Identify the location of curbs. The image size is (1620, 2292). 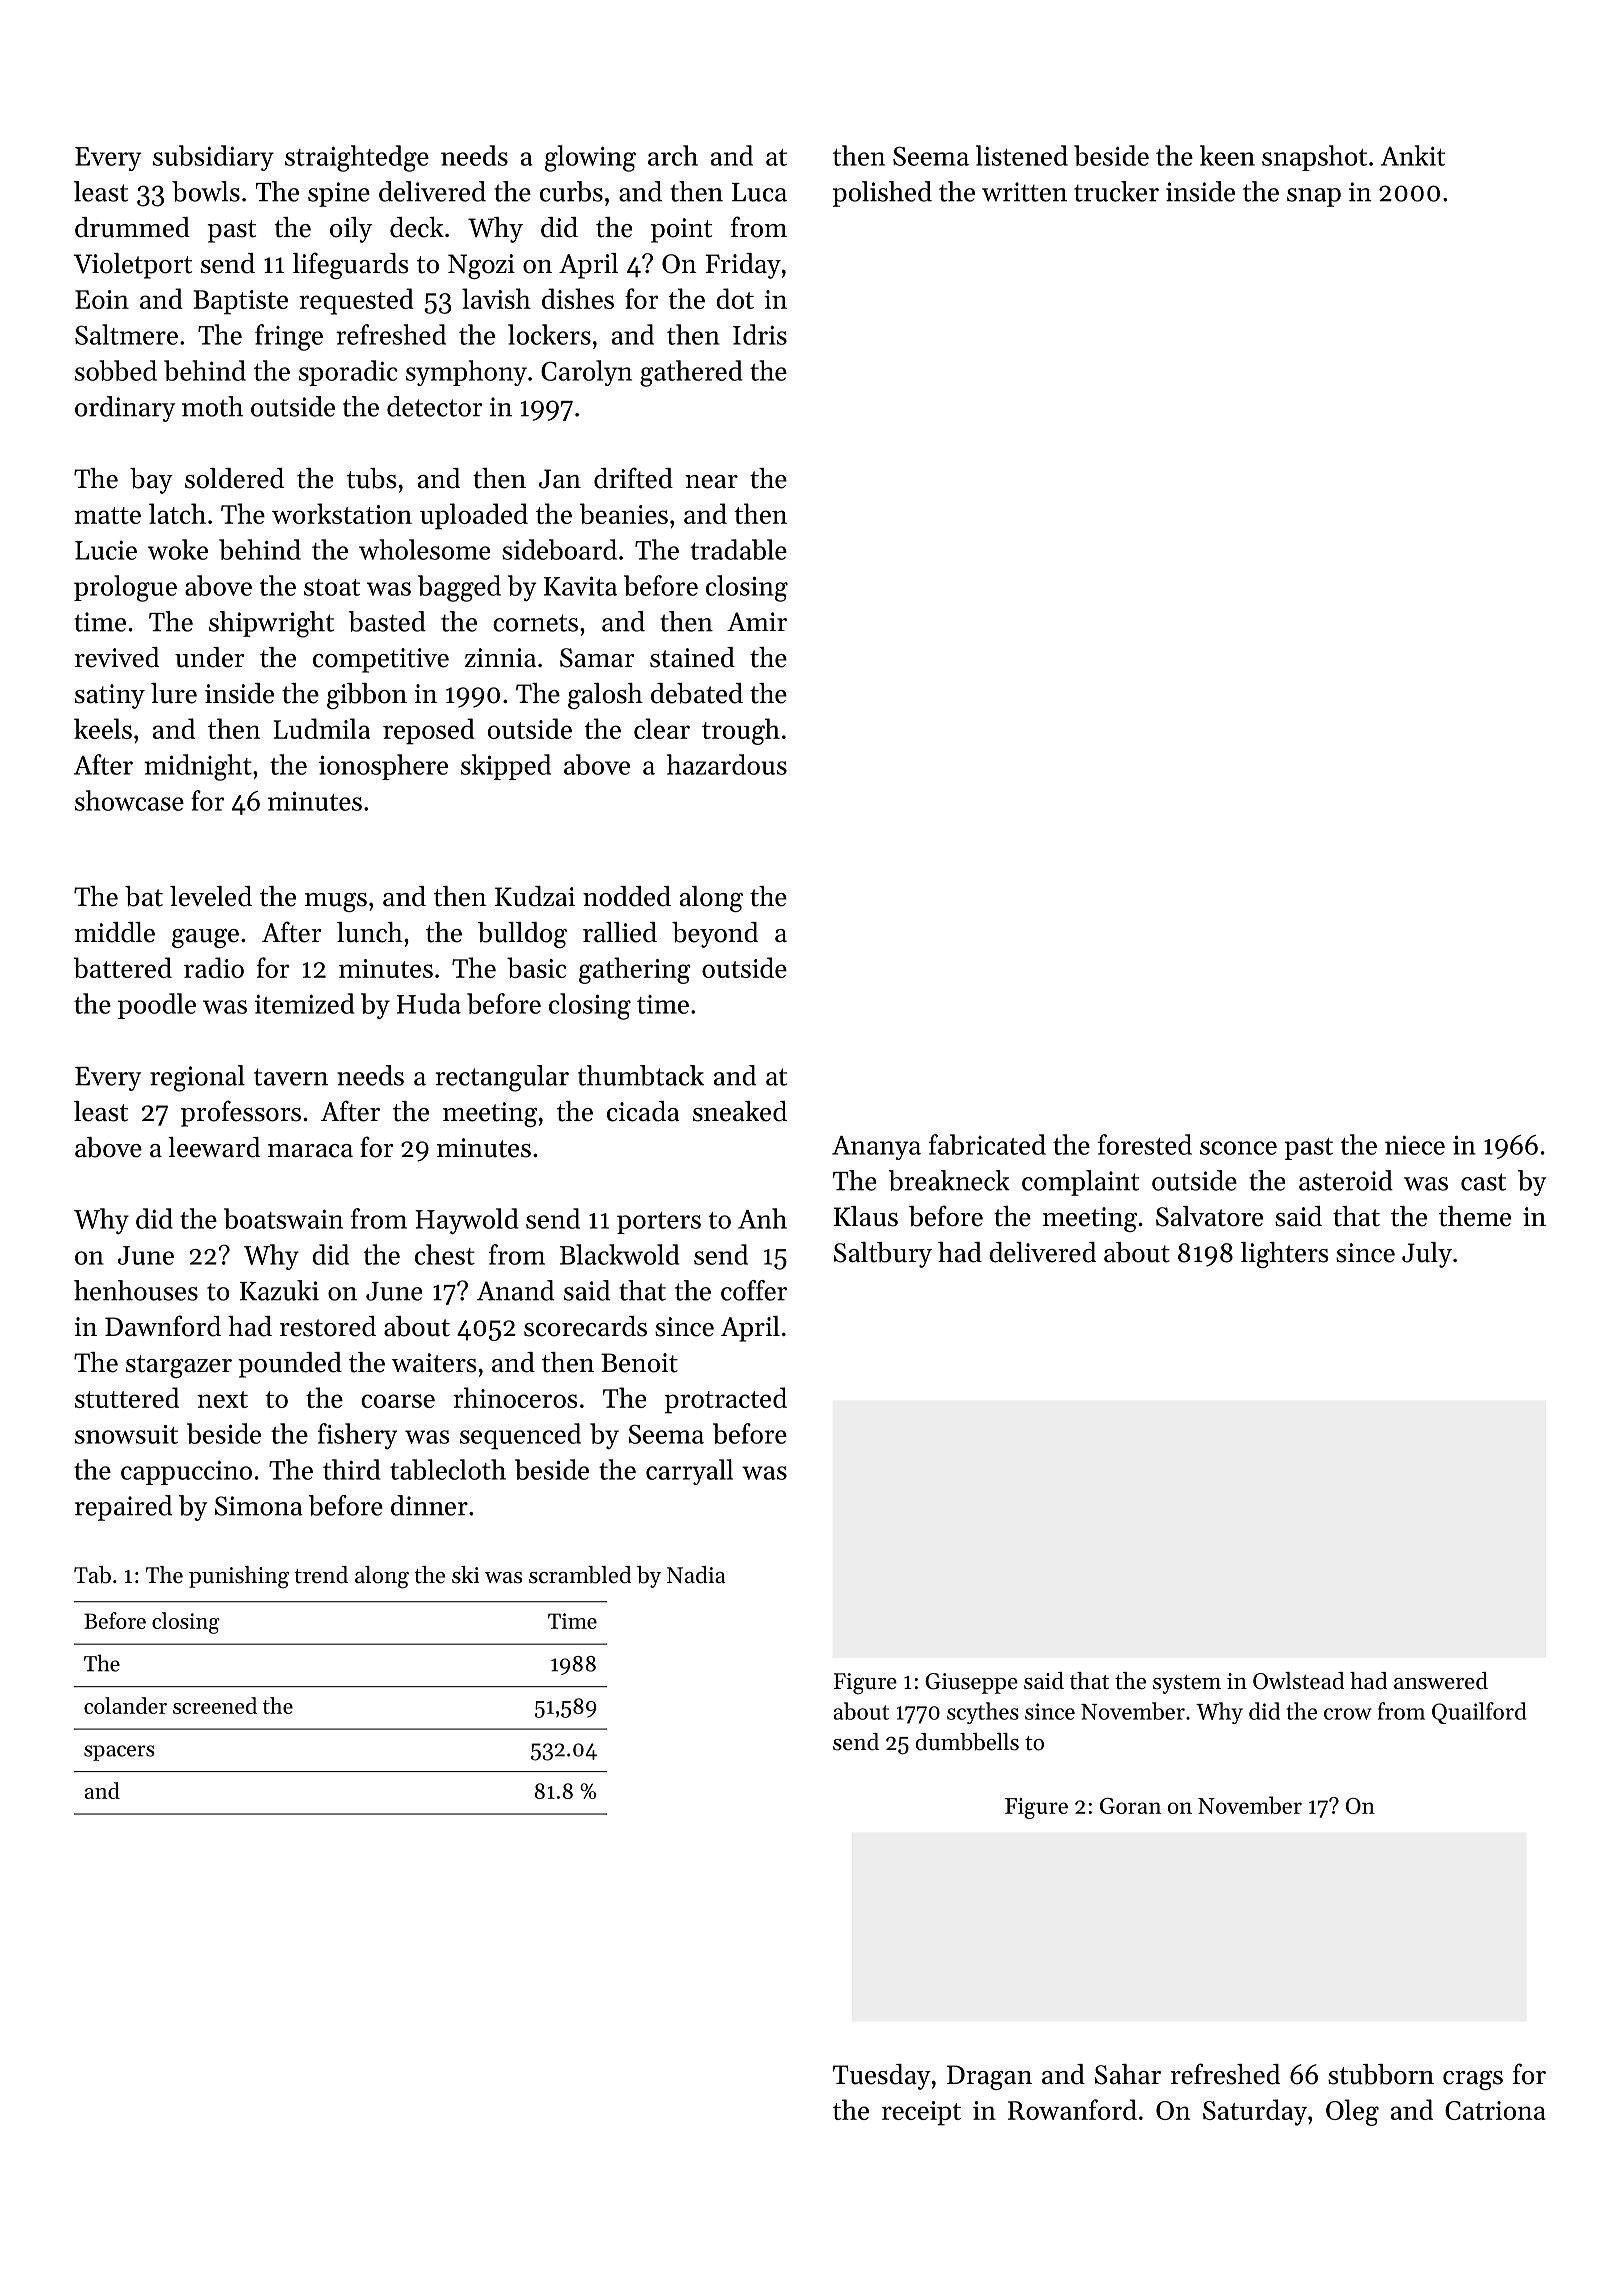
(571, 191).
